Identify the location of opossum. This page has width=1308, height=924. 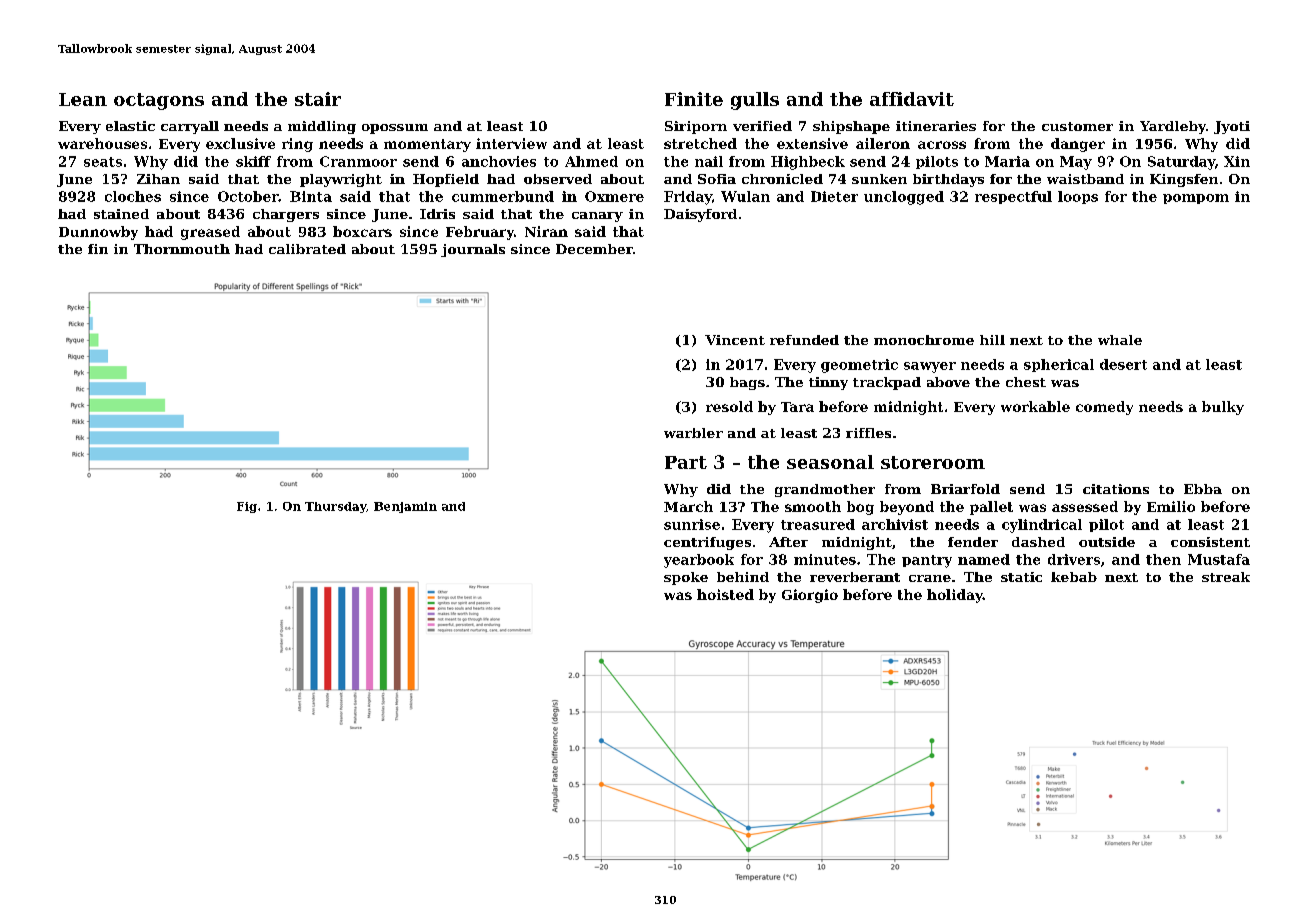
(395, 129).
